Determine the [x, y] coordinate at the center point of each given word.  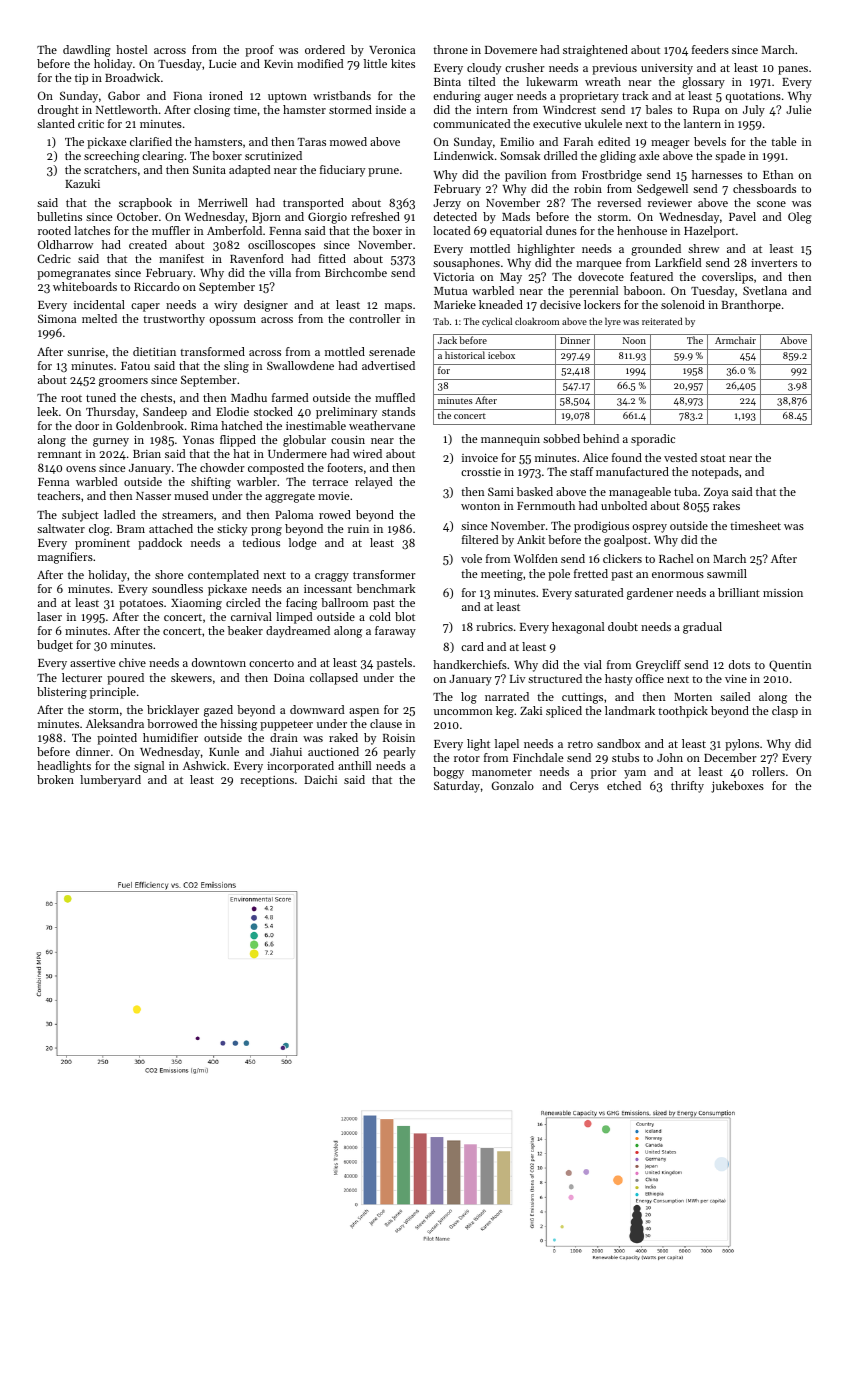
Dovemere [511, 50]
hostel [131, 49]
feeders [710, 49]
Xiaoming [196, 604]
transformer [384, 574]
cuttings [582, 698]
